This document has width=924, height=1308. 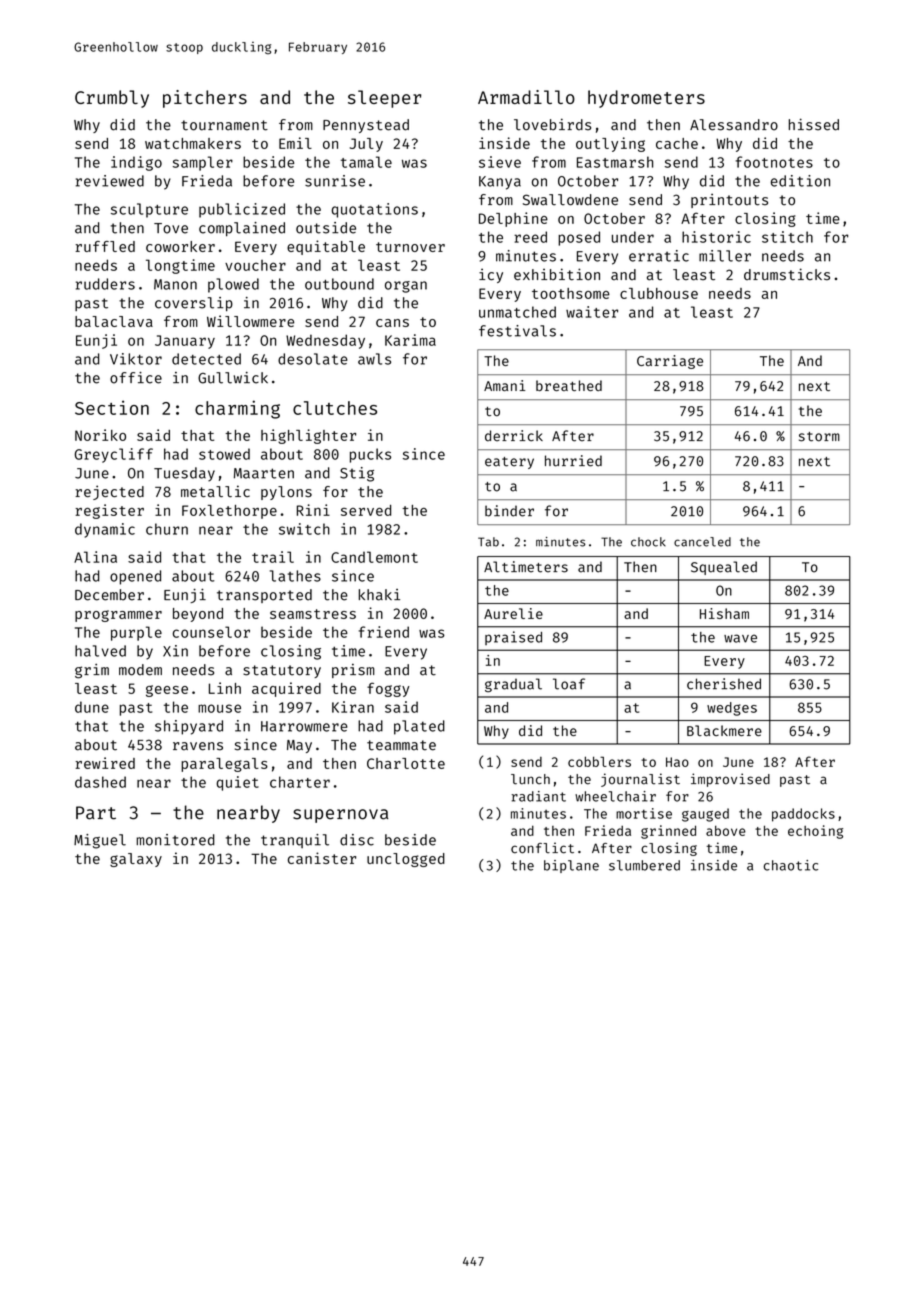 What do you see at coordinates (513, 613) in the document?
I see `Aurelie` at bounding box center [513, 613].
